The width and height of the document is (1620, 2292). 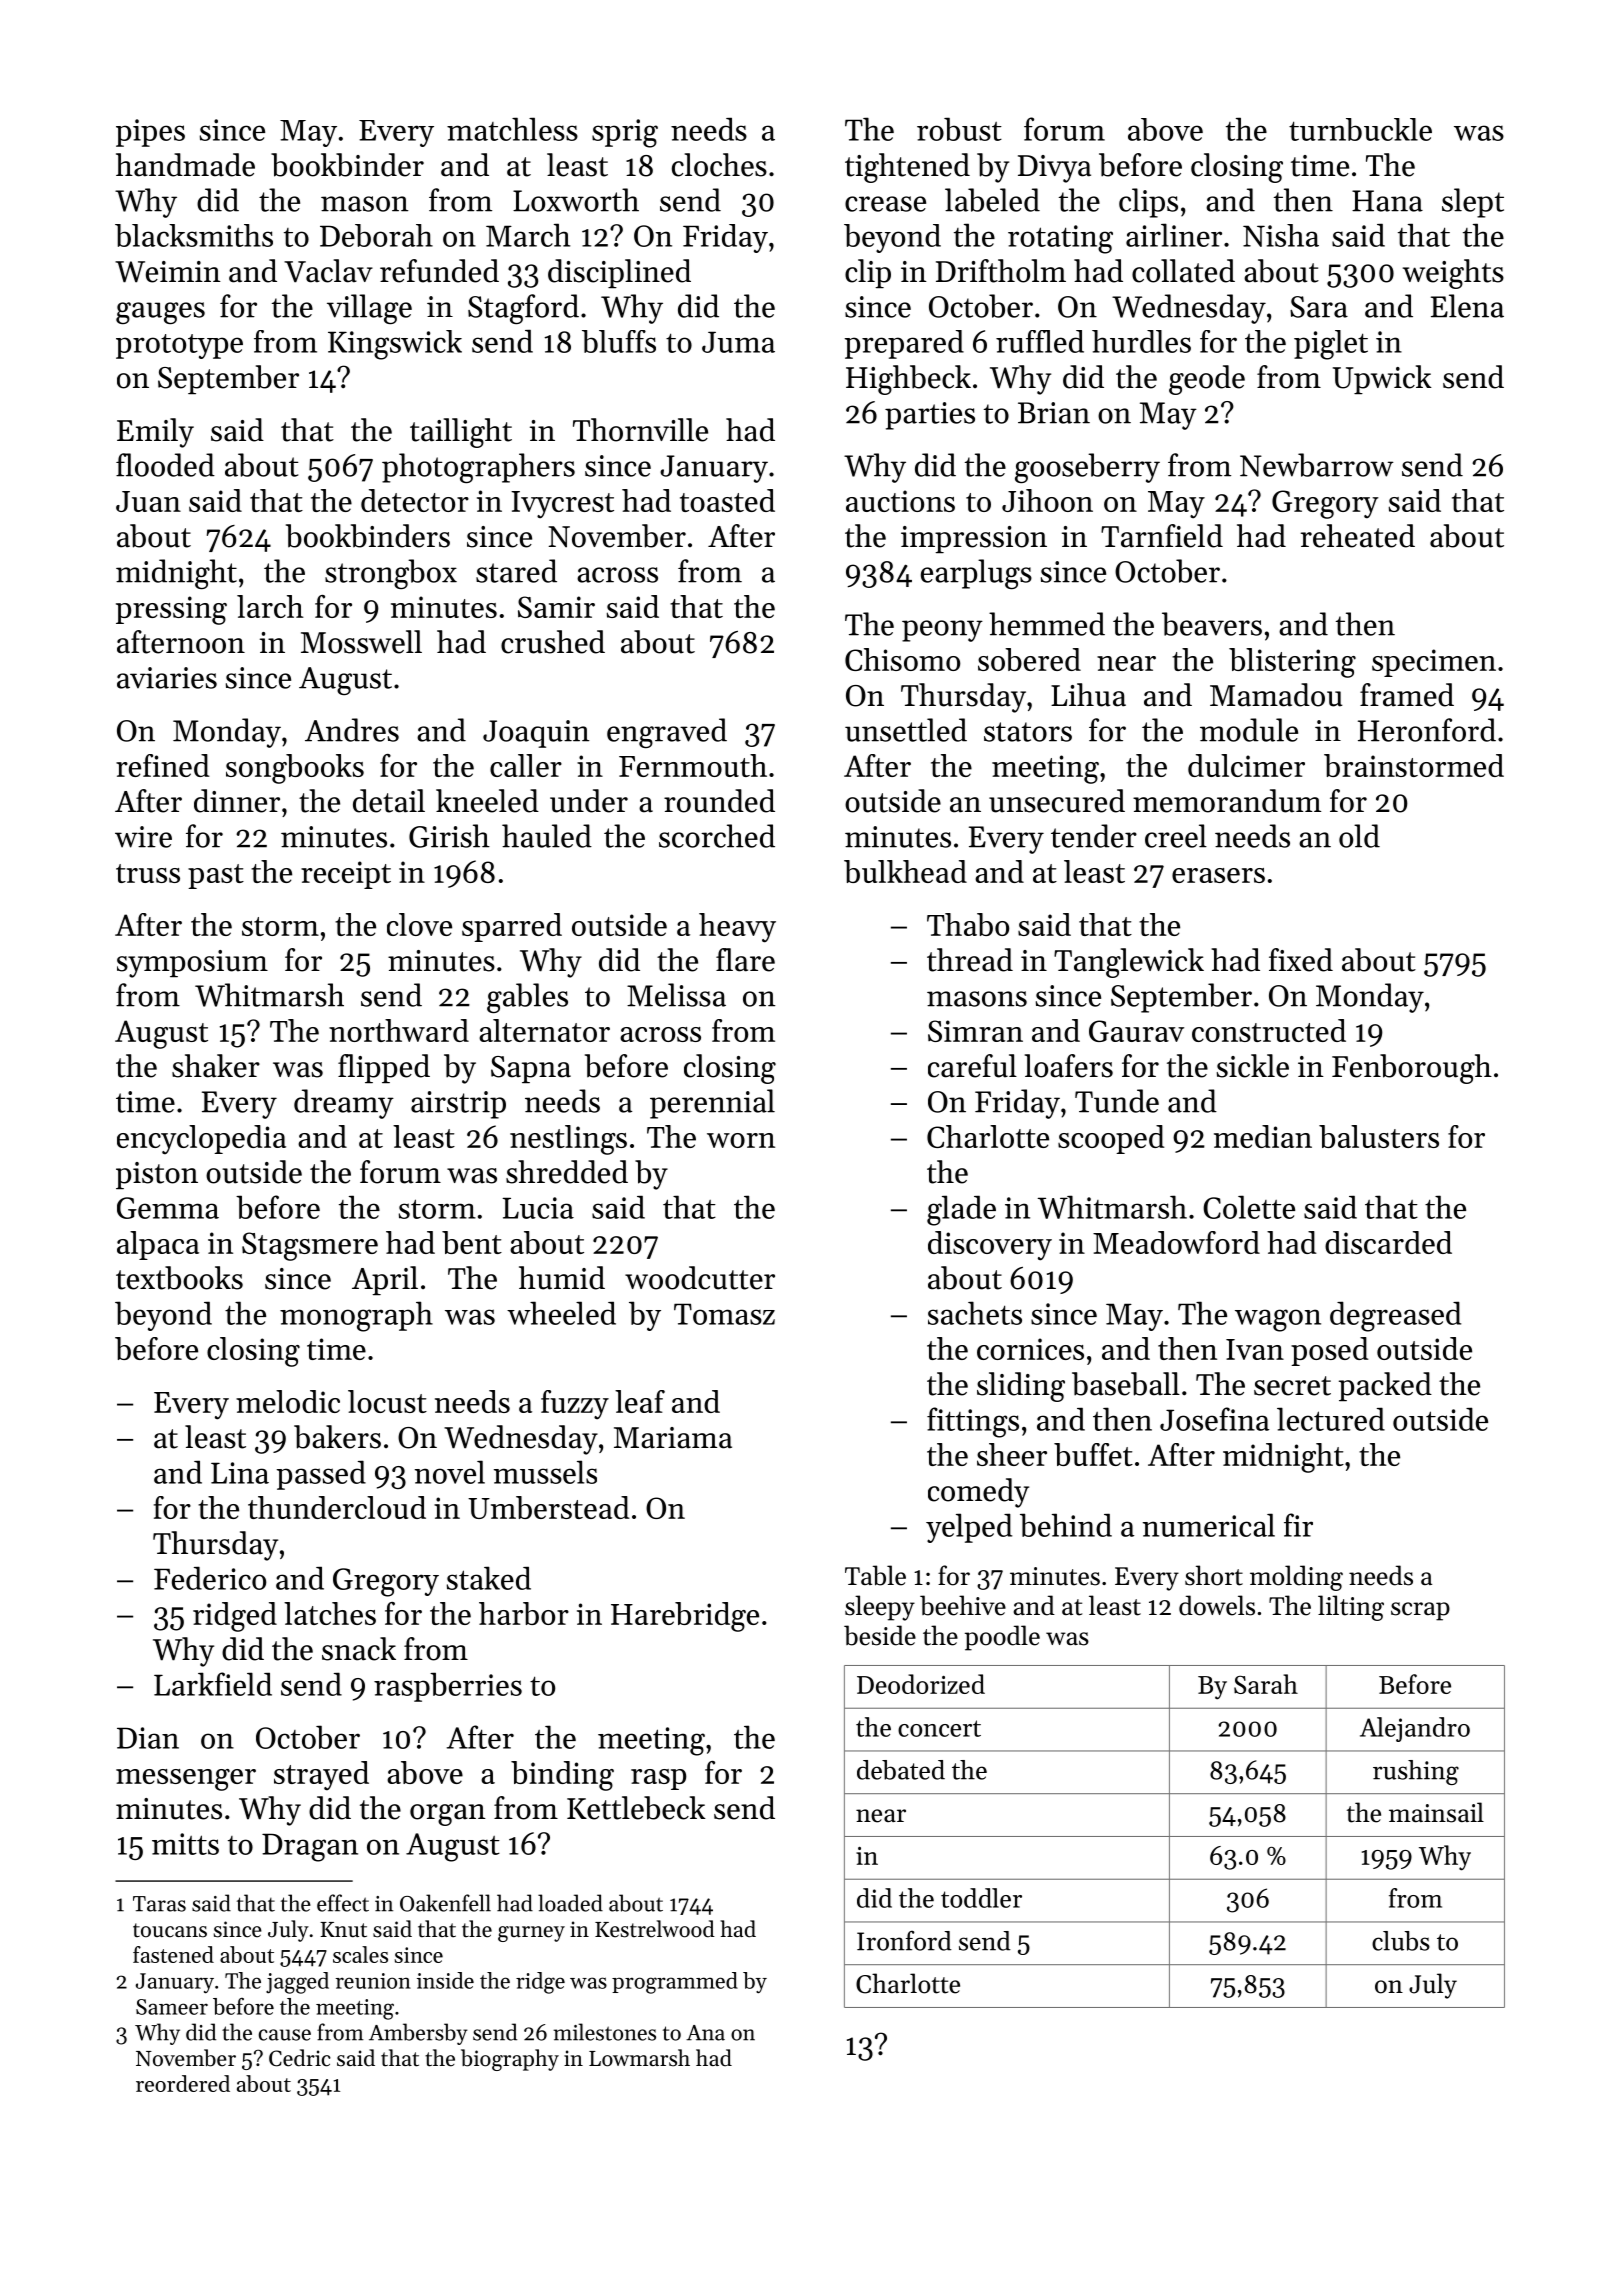 What do you see at coordinates (625, 133) in the document?
I see `sprig` at bounding box center [625, 133].
